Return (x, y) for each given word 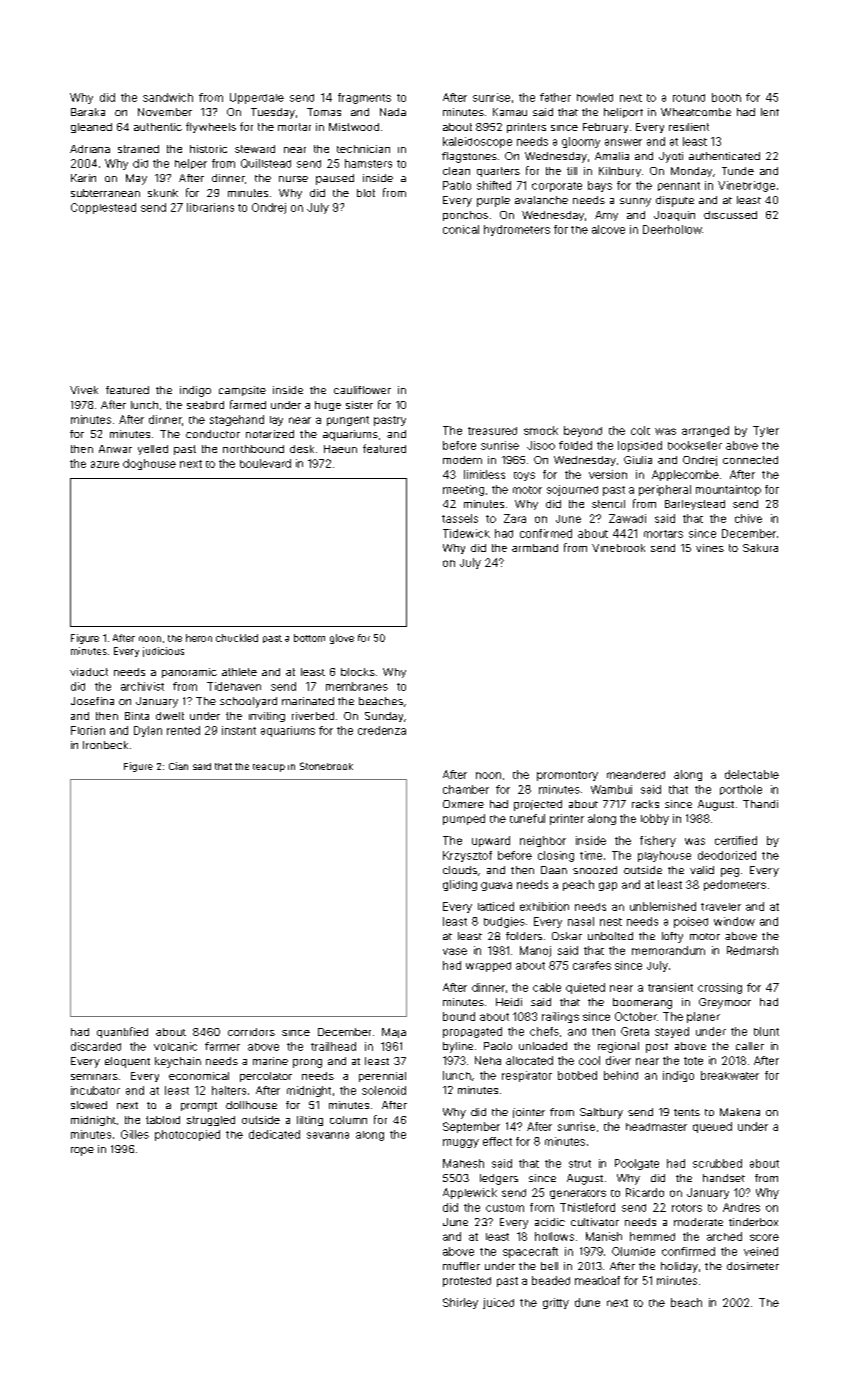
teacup (269, 768)
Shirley (460, 1303)
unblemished (663, 906)
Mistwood (354, 127)
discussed (730, 215)
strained (138, 149)
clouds (460, 870)
